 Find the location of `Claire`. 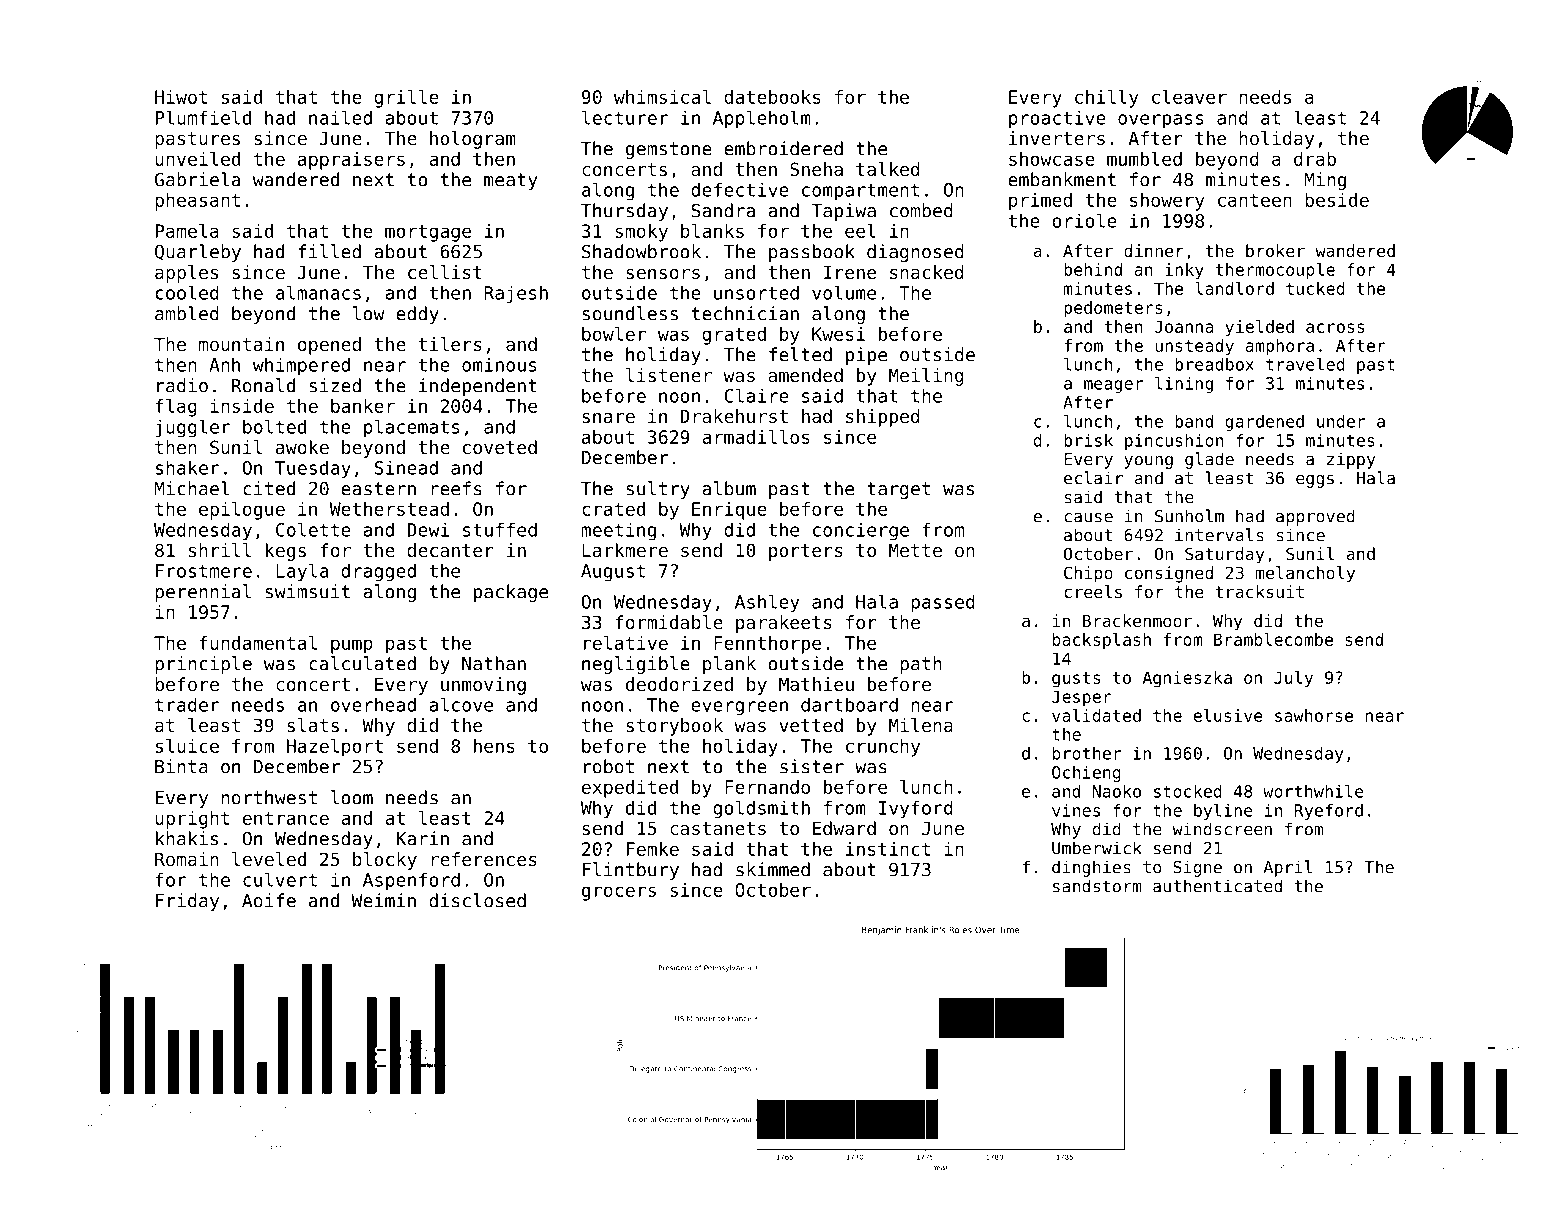

Claire is located at coordinates (757, 395).
